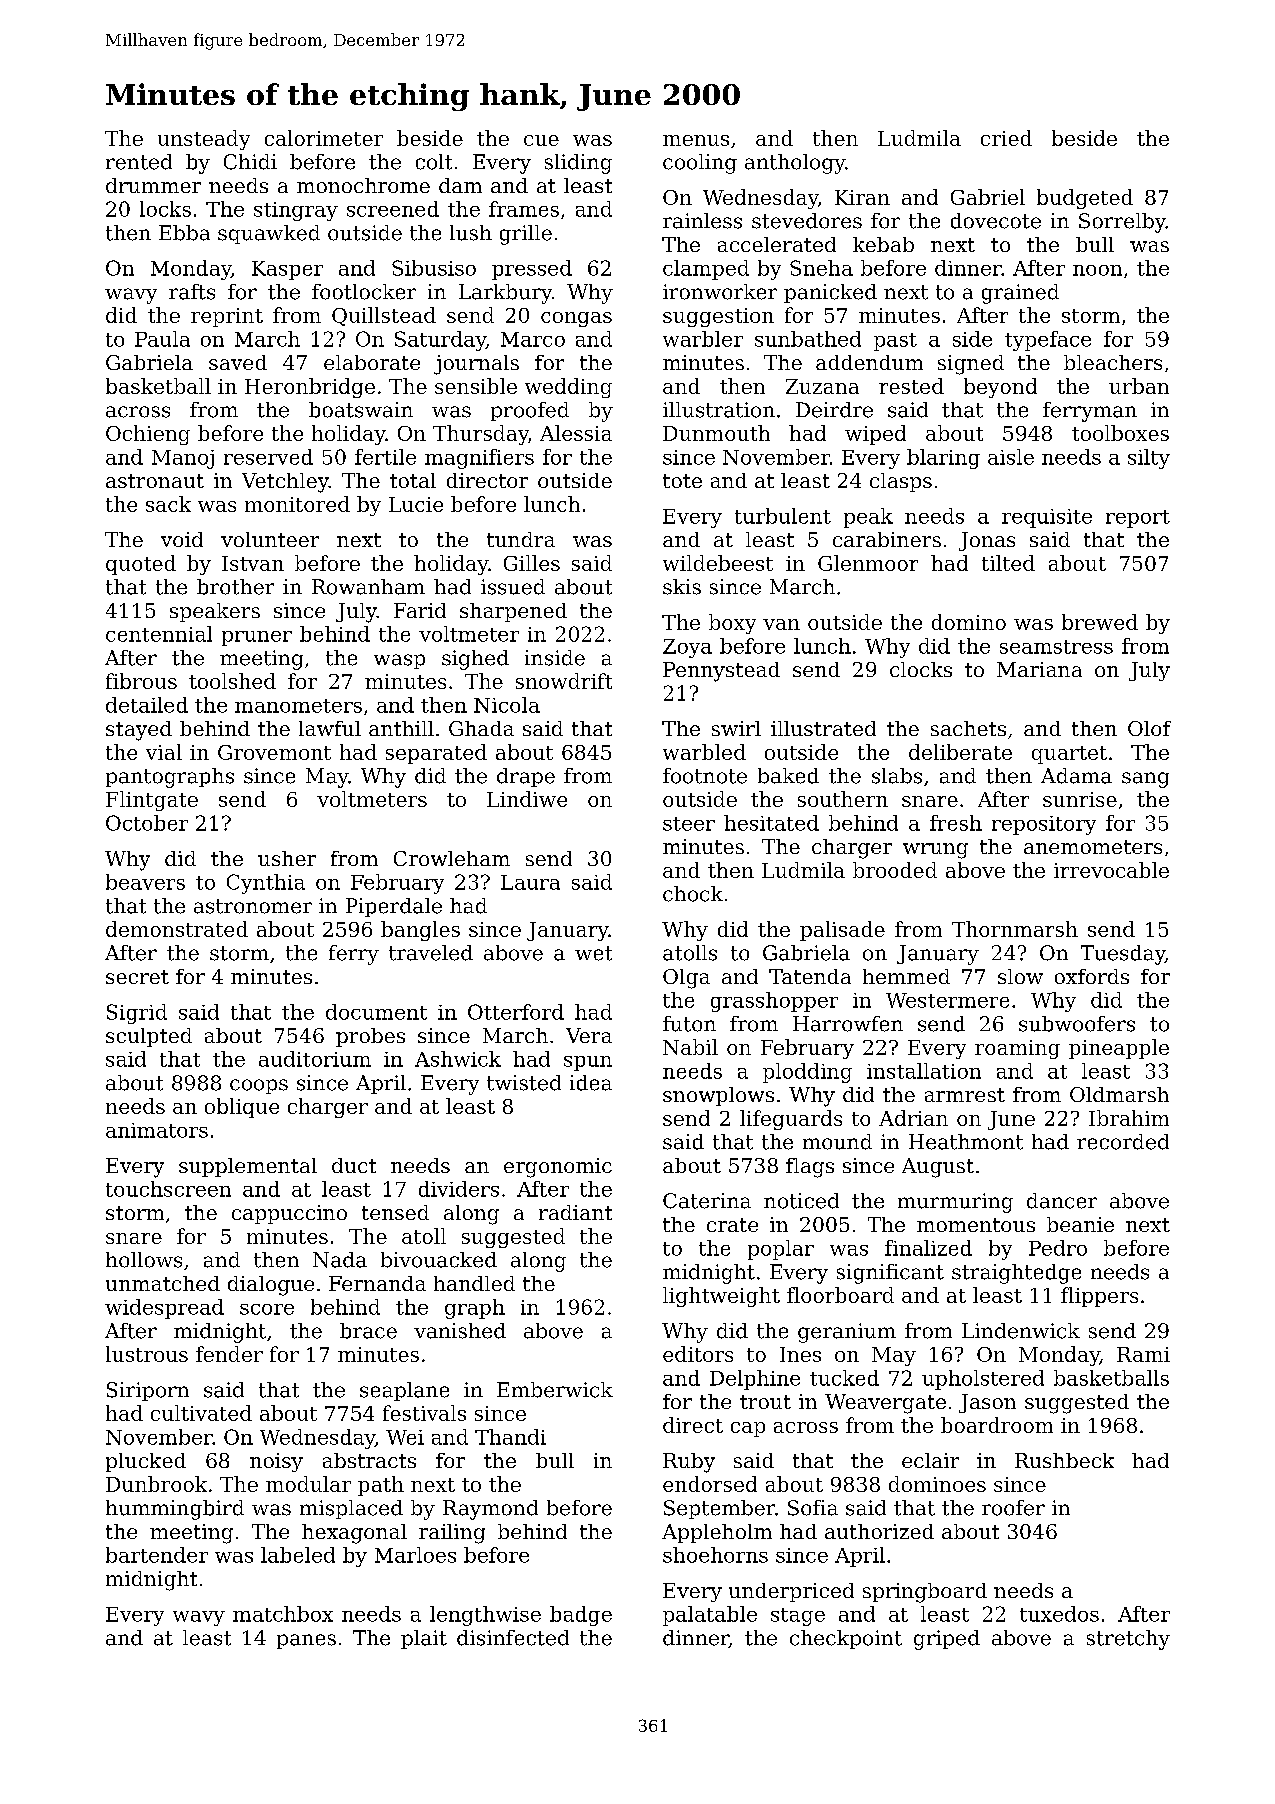 Image resolution: width=1275 pixels, height=1804 pixels. Describe the element at coordinates (1059, 1614) in the image. I see `tuxedos` at that location.
